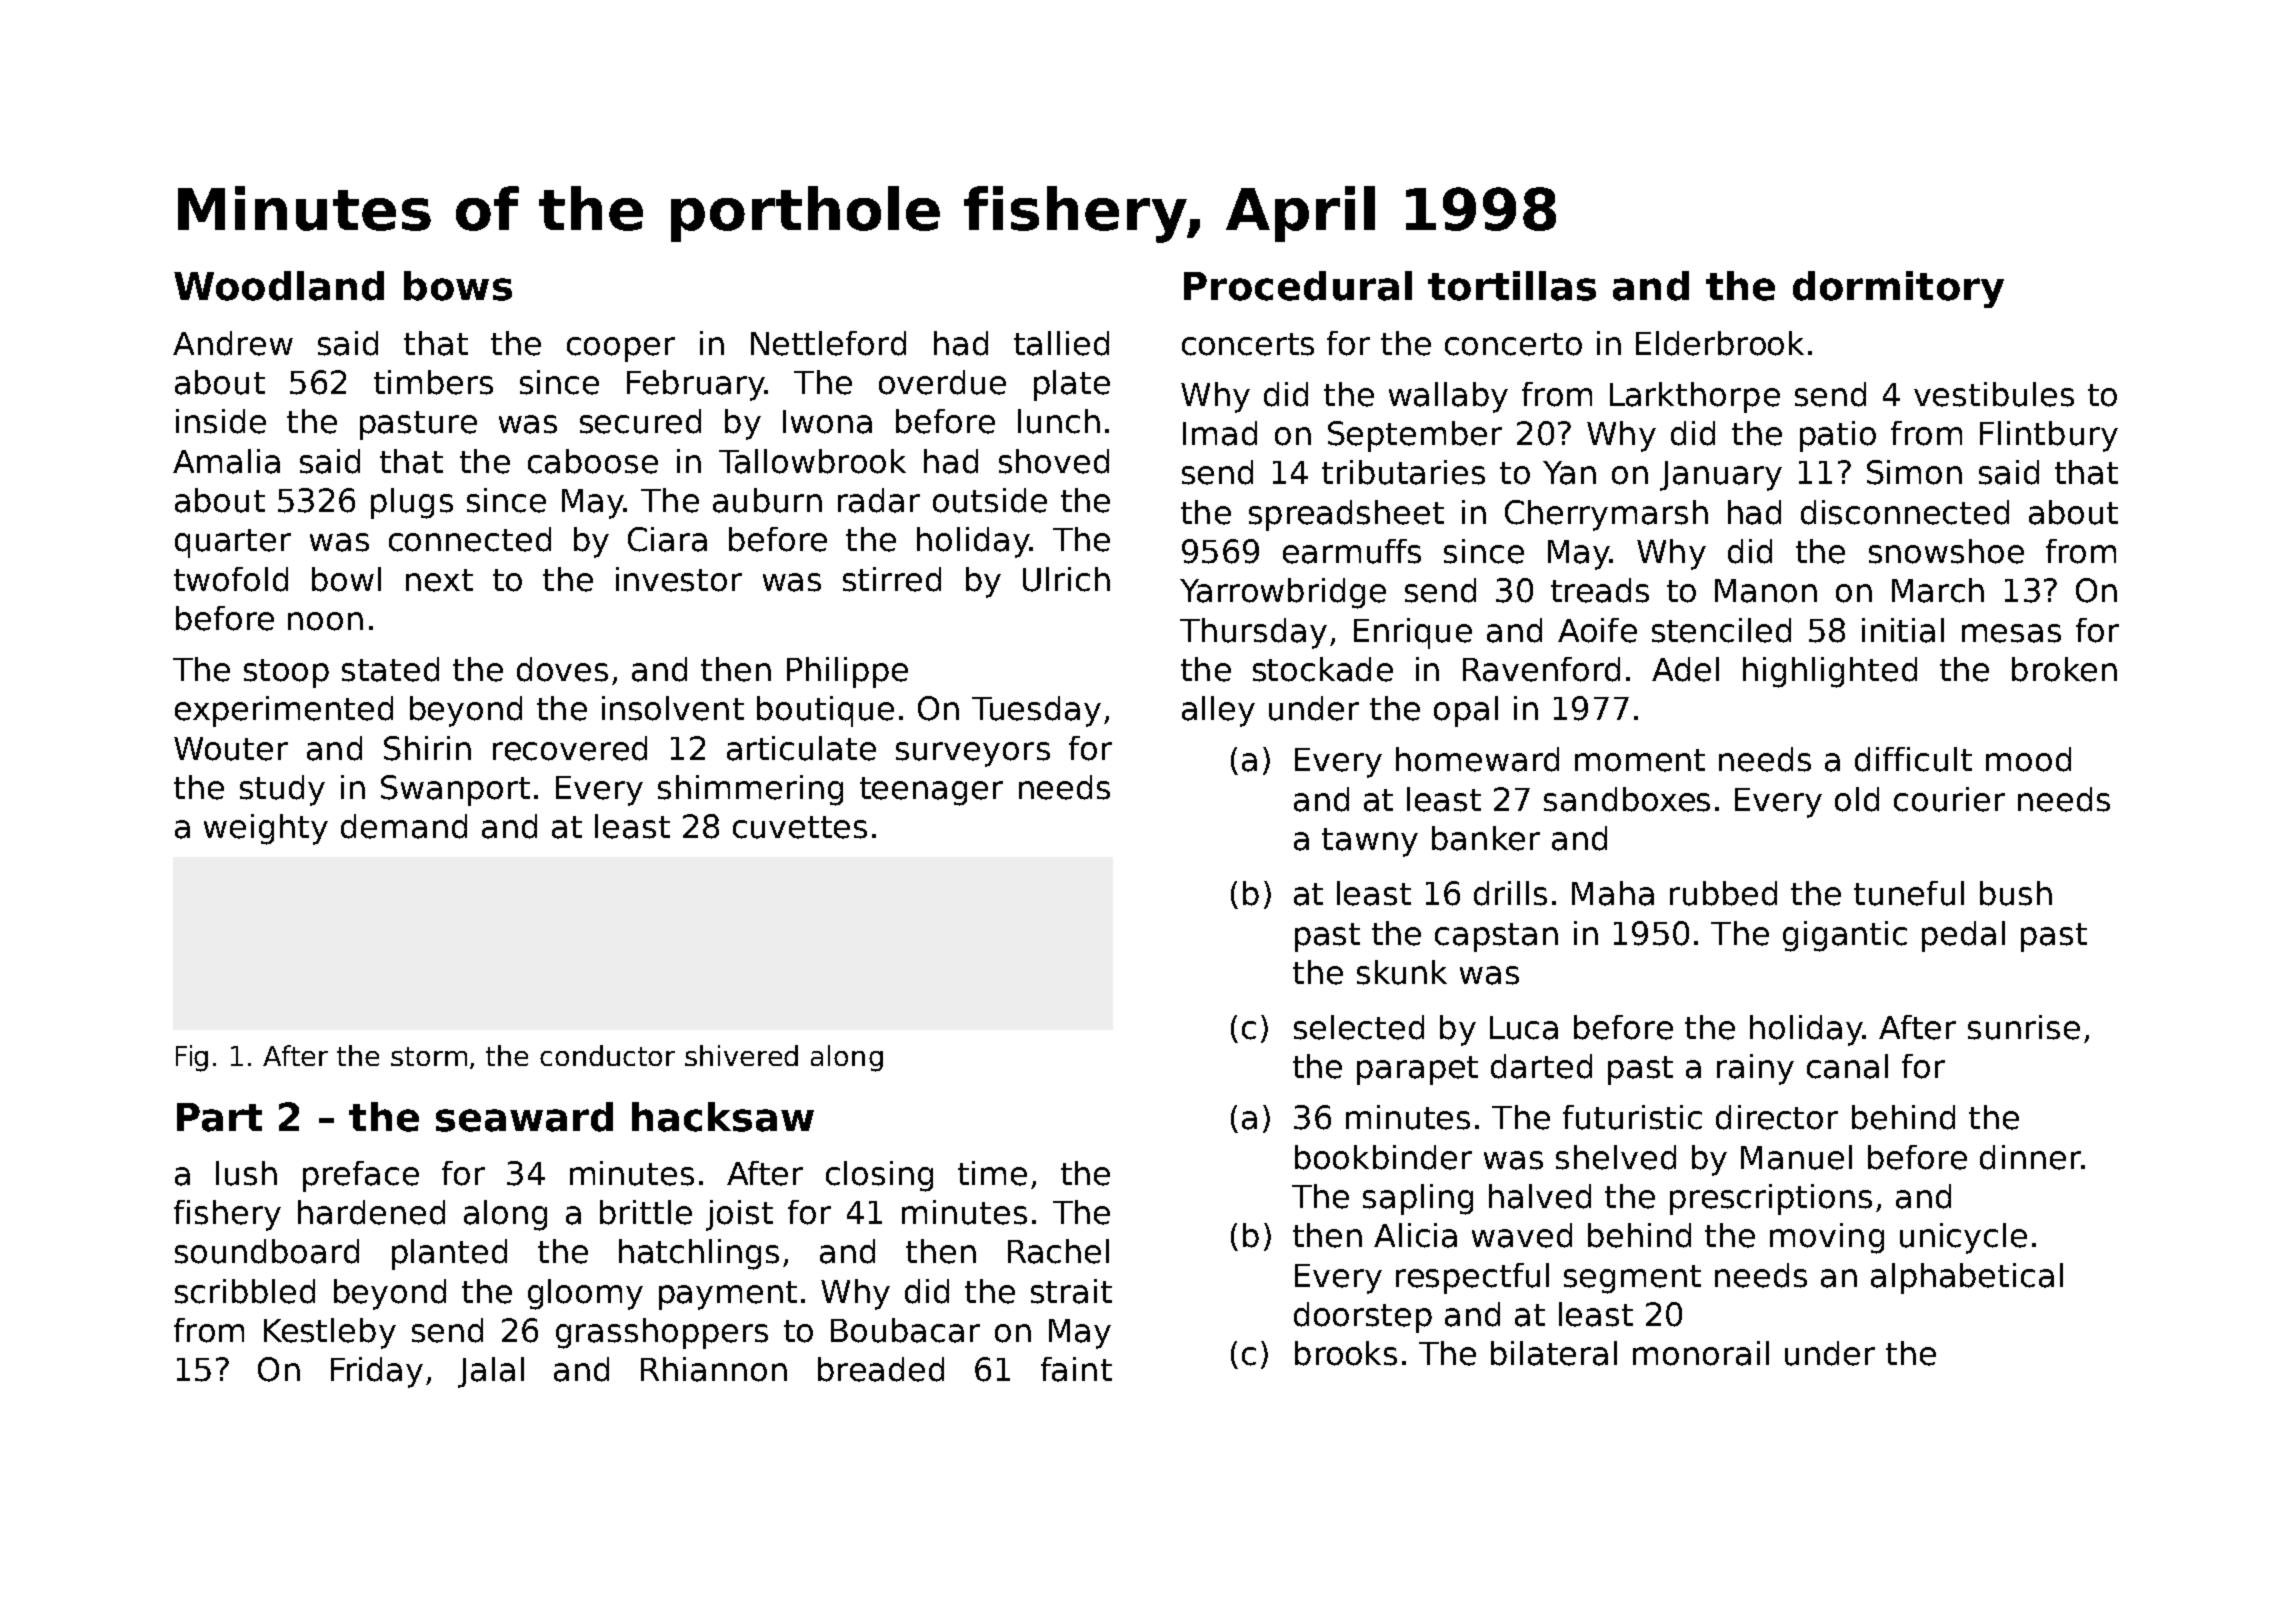  I want to click on Part, so click(219, 1117).
